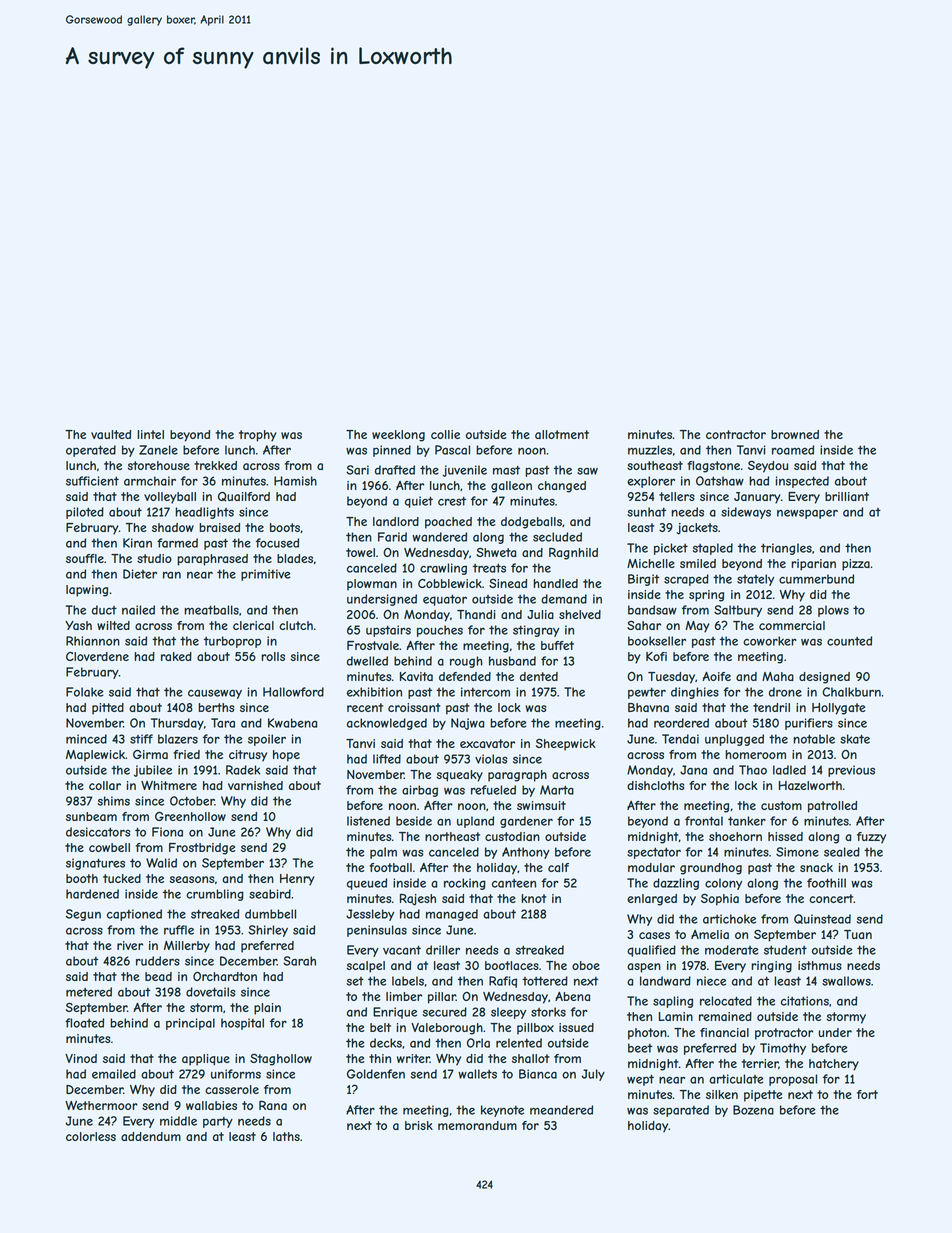 Image resolution: width=952 pixels, height=1233 pixels. What do you see at coordinates (387, 724) in the screenshot?
I see `acknowledged` at bounding box center [387, 724].
